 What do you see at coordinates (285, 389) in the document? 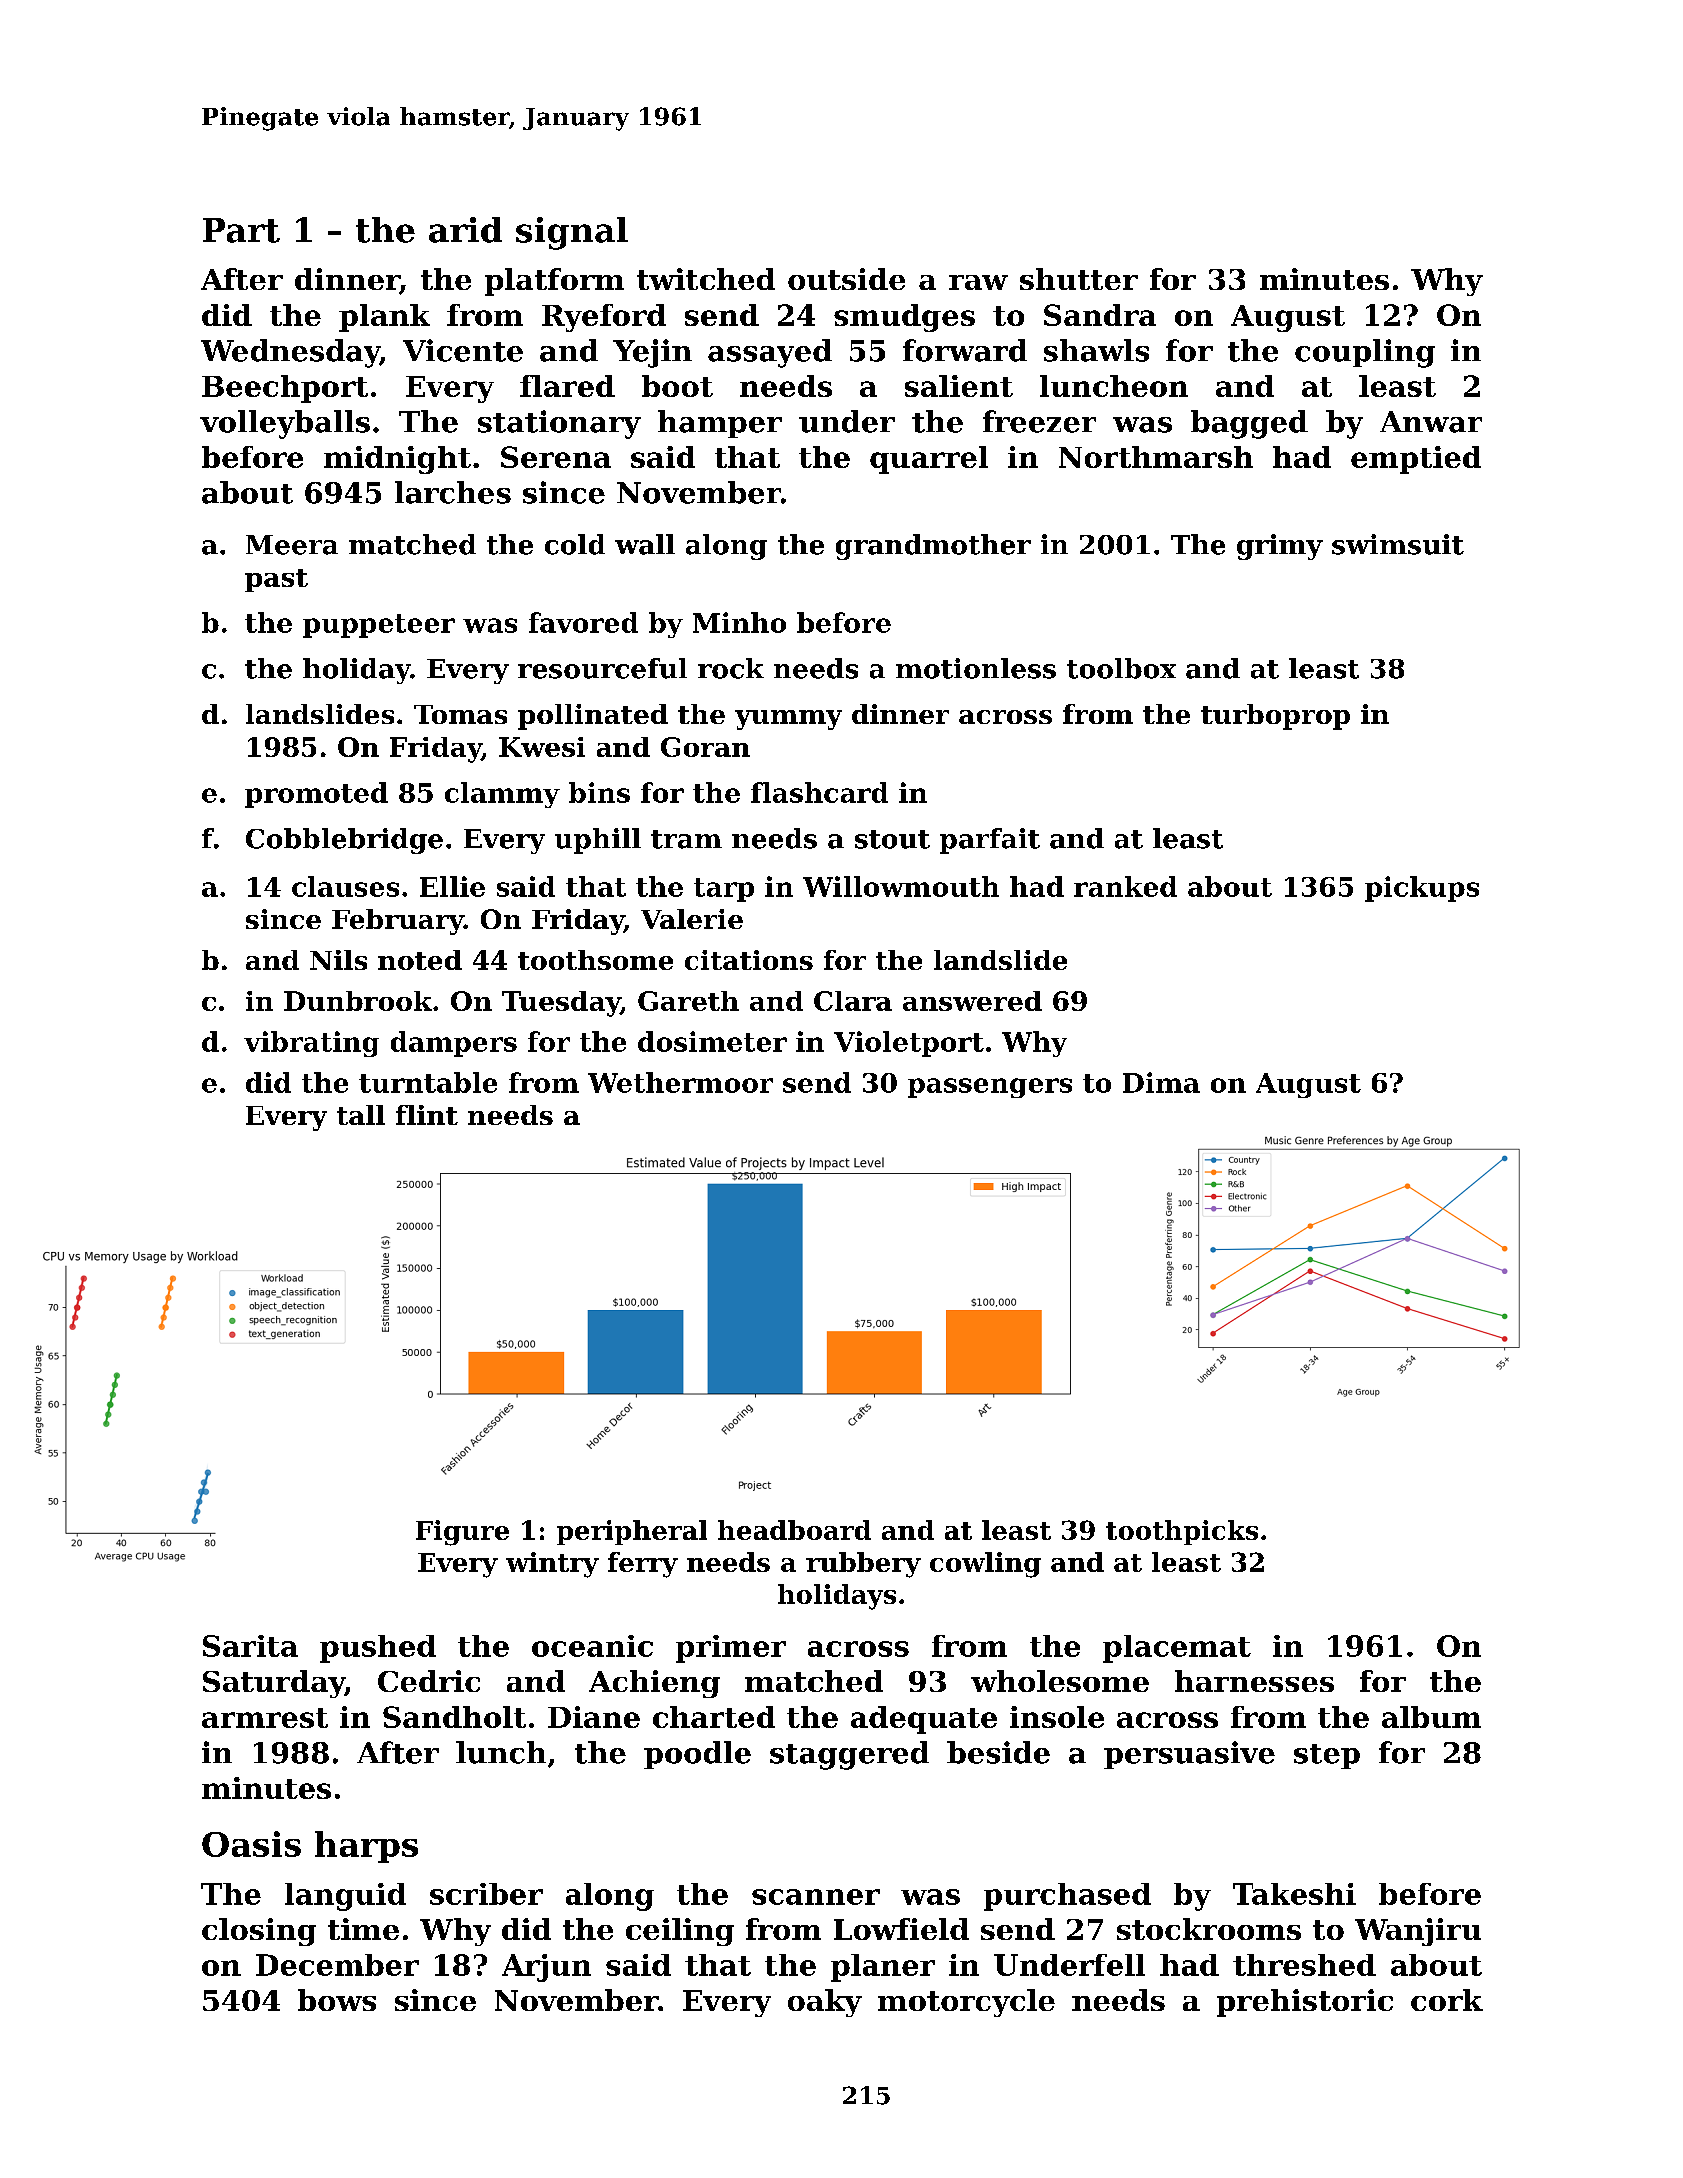
I see `Beechport` at bounding box center [285, 389].
